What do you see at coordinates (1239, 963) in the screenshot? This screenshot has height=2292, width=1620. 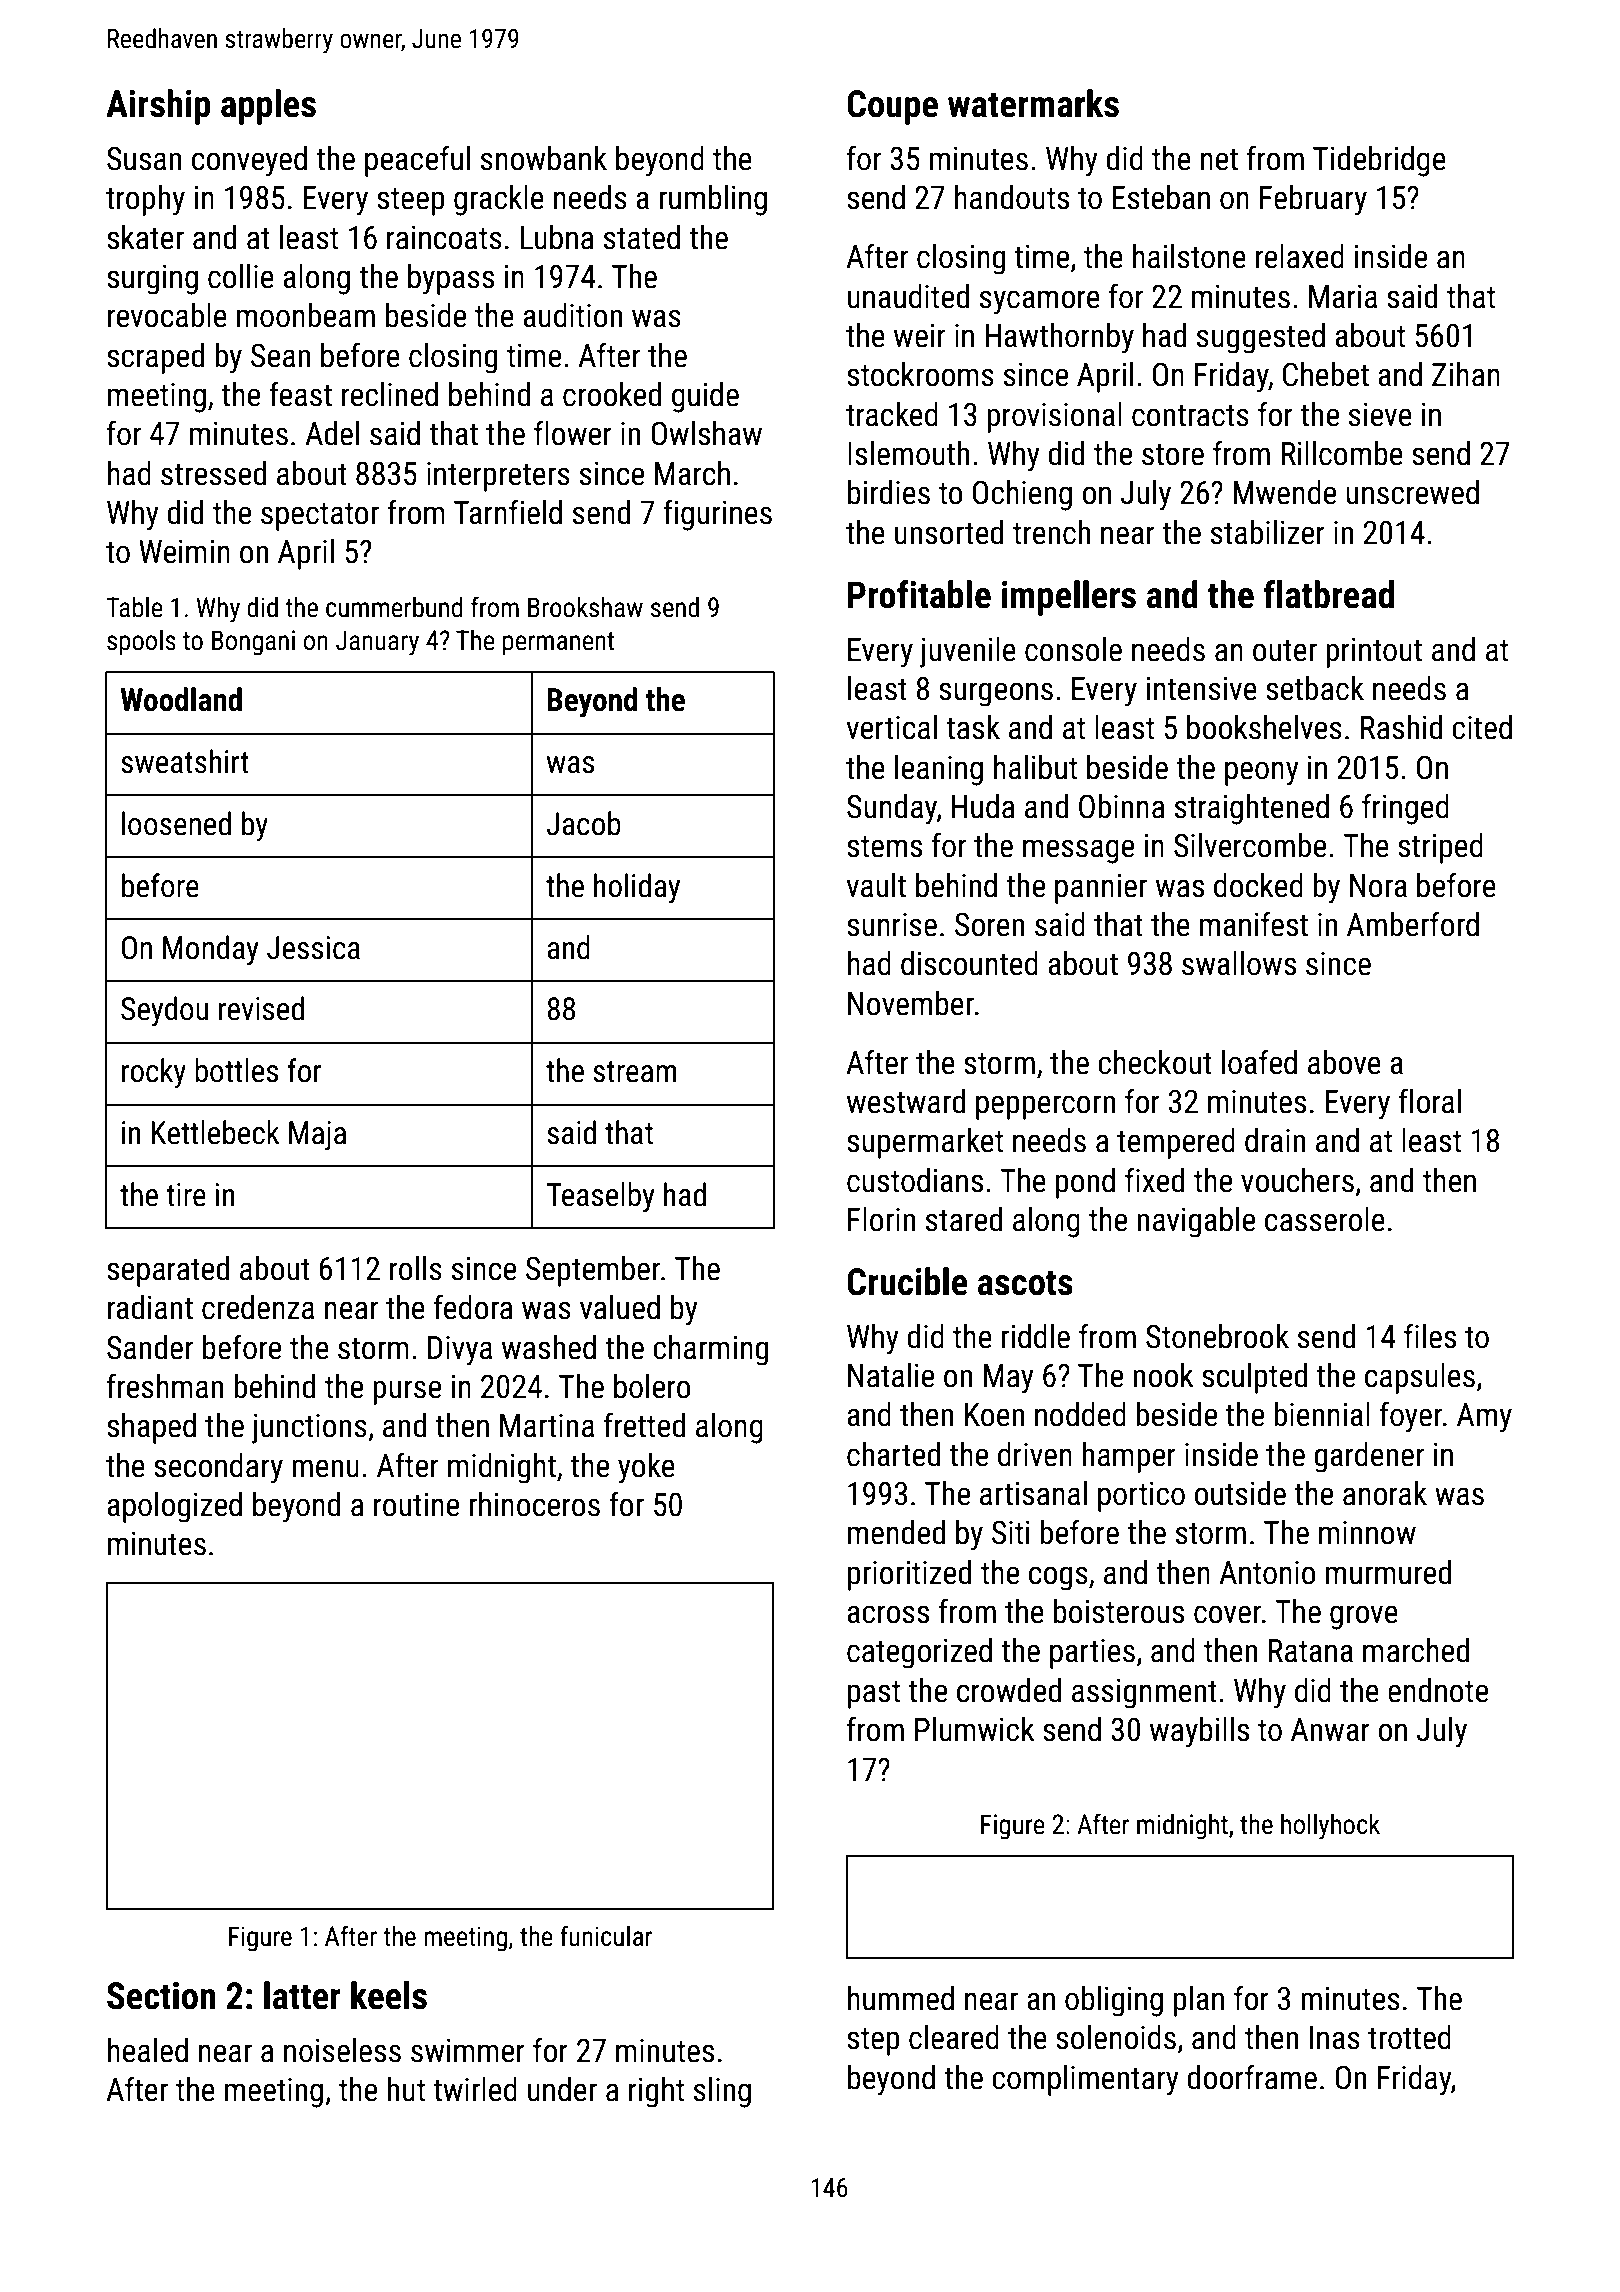 I see `swallows` at bounding box center [1239, 963].
